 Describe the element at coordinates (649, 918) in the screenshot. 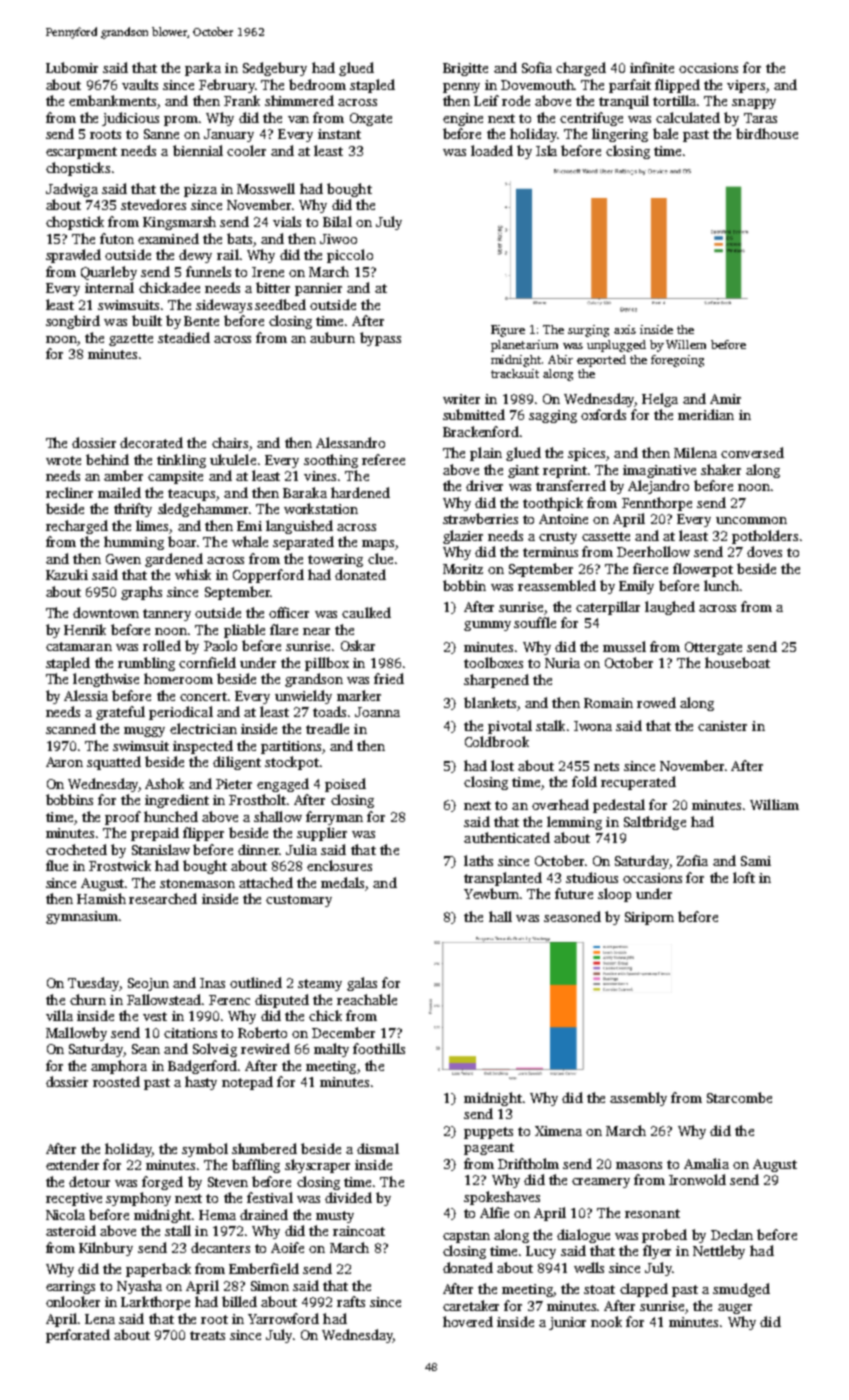

I see `Siriporn` at that location.
